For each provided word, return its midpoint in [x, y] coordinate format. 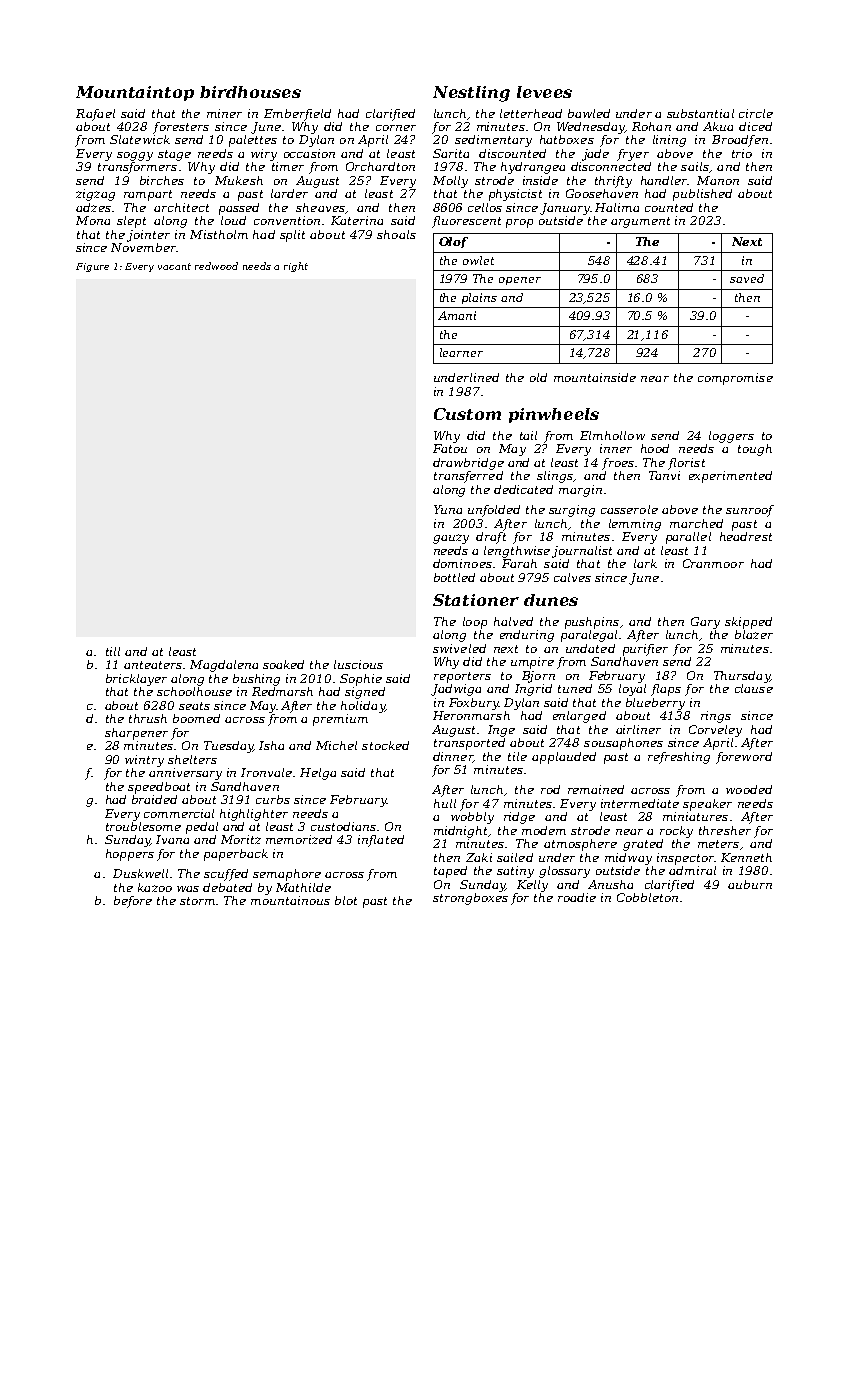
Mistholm [219, 234]
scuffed [226, 875]
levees [544, 92]
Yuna [448, 509]
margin [580, 491]
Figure [92, 267]
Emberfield [297, 115]
